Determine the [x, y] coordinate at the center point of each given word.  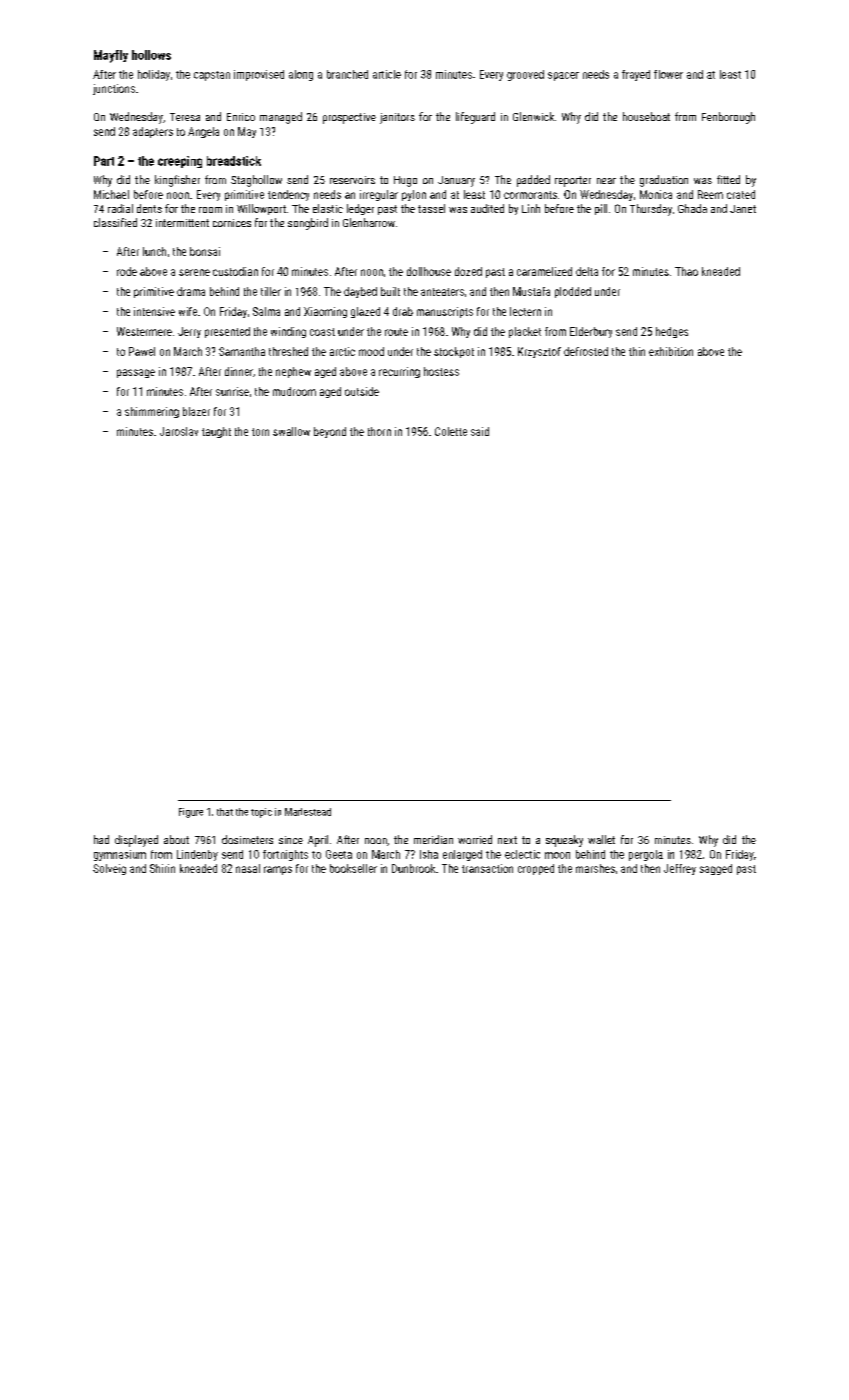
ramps [278, 870]
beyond [330, 432]
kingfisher [177, 181]
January [456, 181]
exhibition [671, 351]
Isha [429, 854]
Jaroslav [179, 431]
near [606, 181]
